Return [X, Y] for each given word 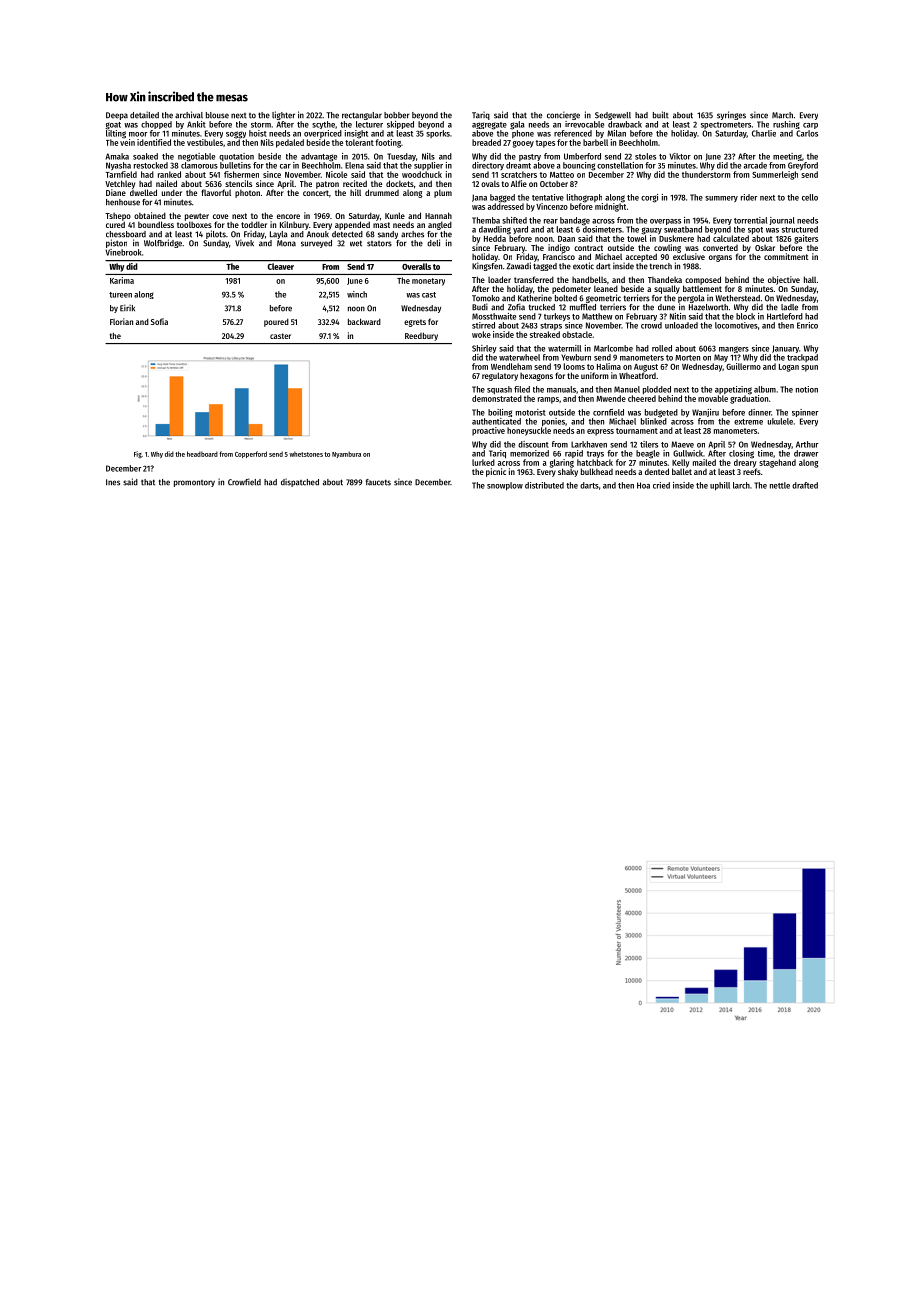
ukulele [780, 421]
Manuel [627, 389]
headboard [202, 454]
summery [721, 199]
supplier [428, 166]
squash [499, 390]
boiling [500, 413]
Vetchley [120, 184]
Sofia [159, 321]
